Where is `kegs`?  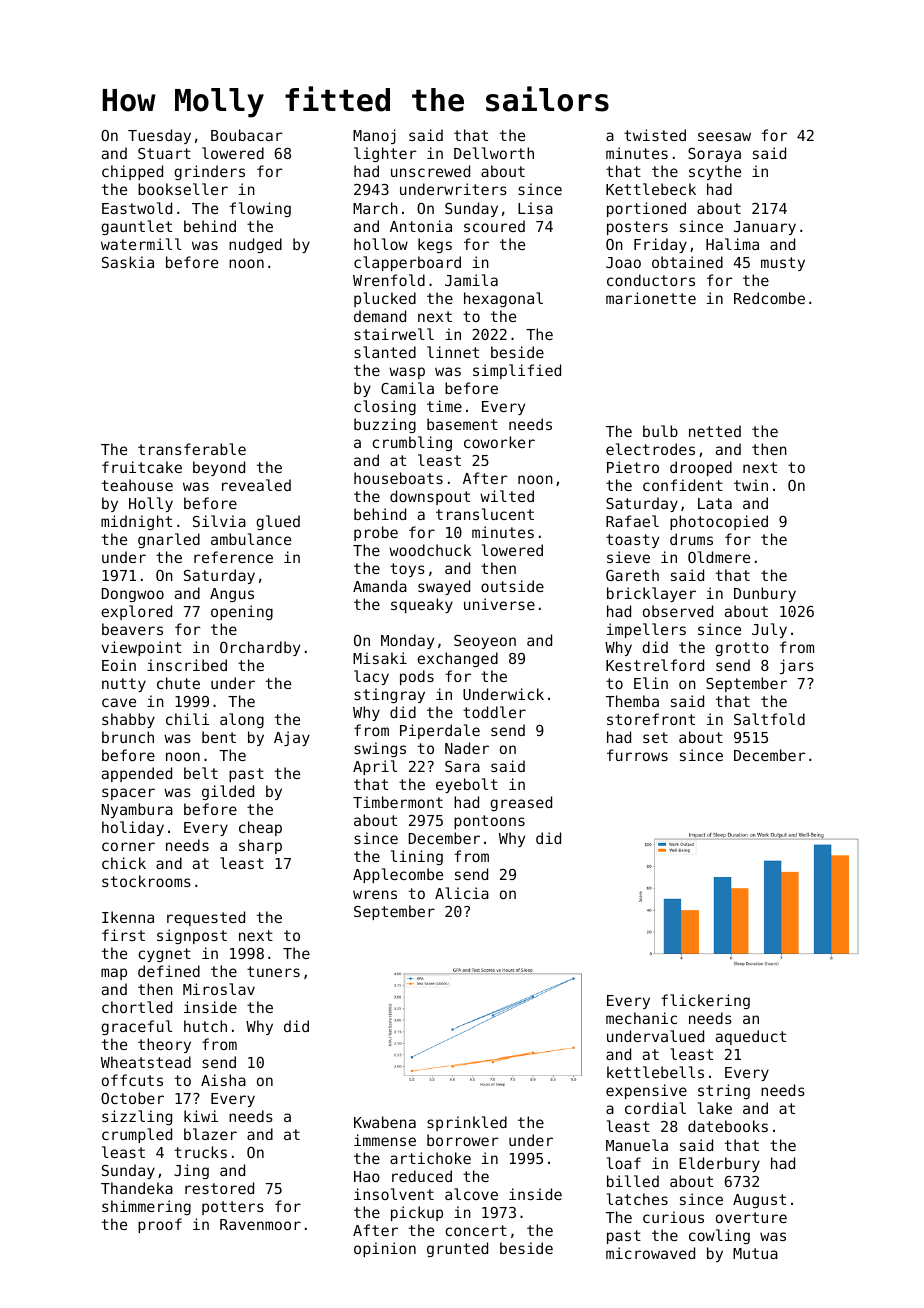
kegs is located at coordinates (435, 245).
